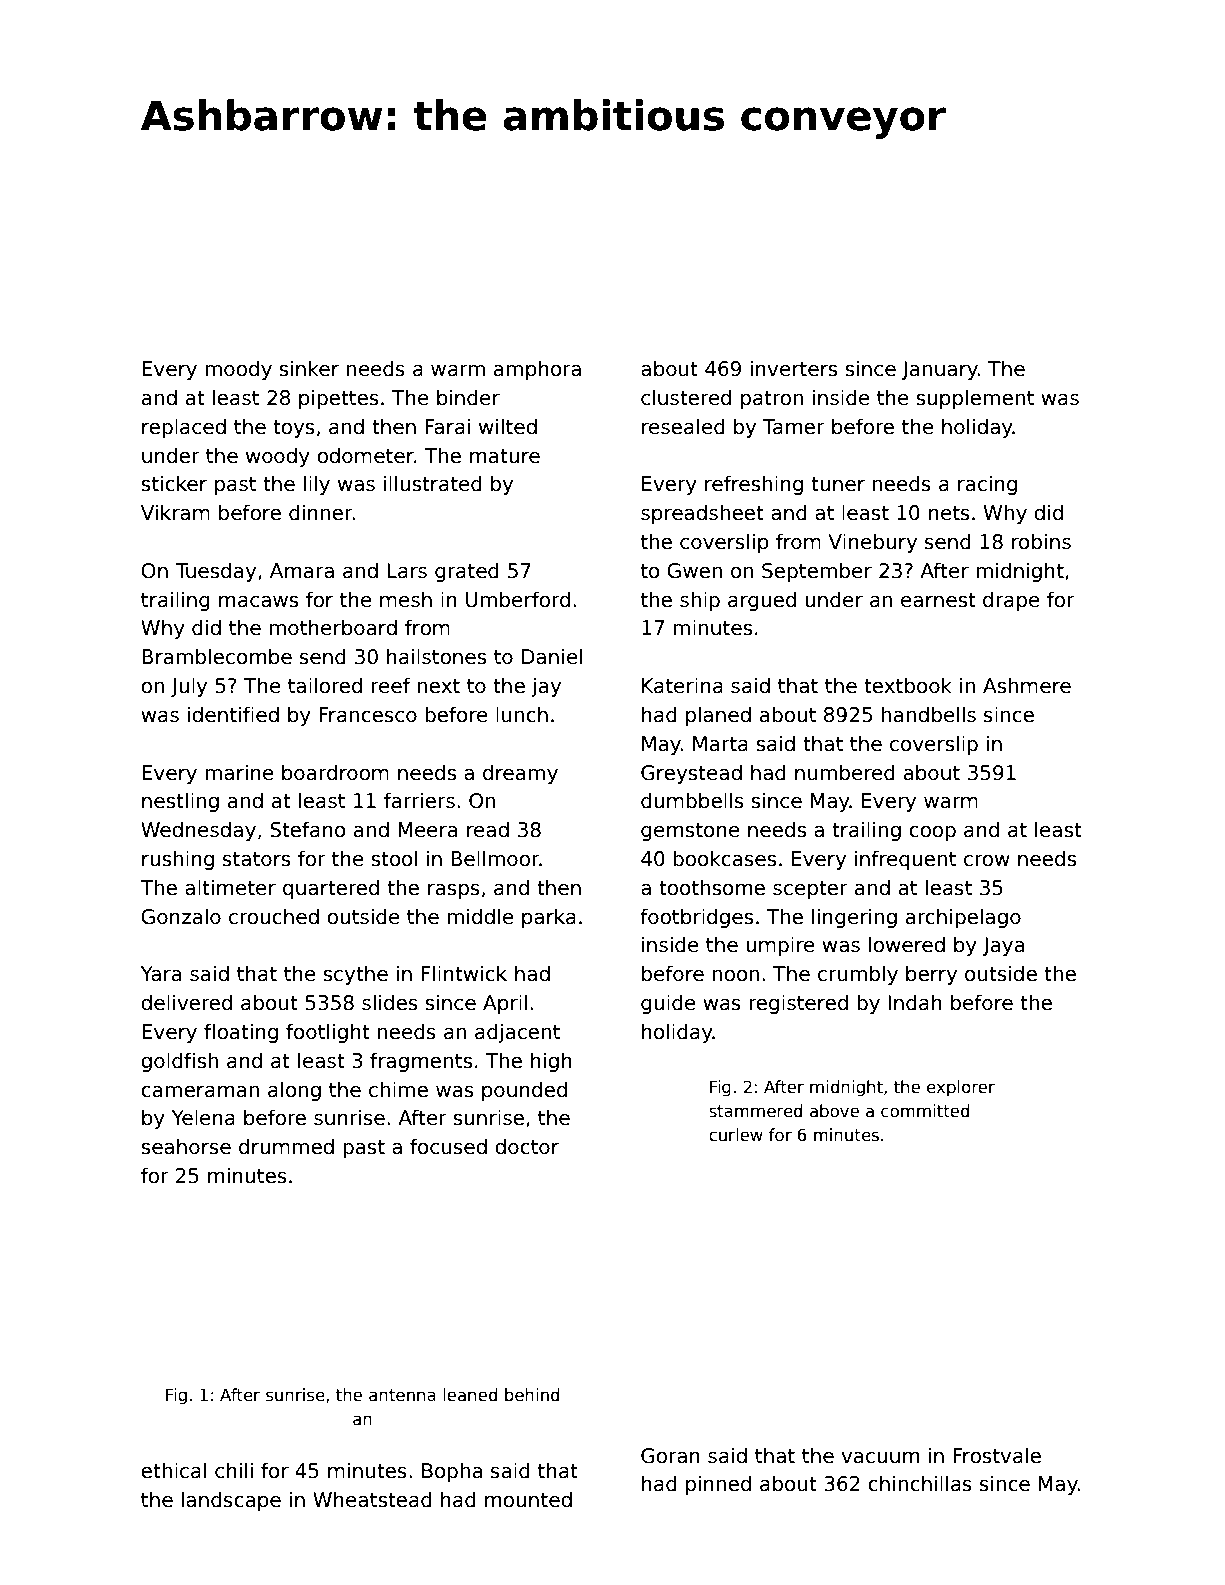 Image resolution: width=1225 pixels, height=1585 pixels. What do you see at coordinates (938, 600) in the screenshot?
I see `earnest` at bounding box center [938, 600].
